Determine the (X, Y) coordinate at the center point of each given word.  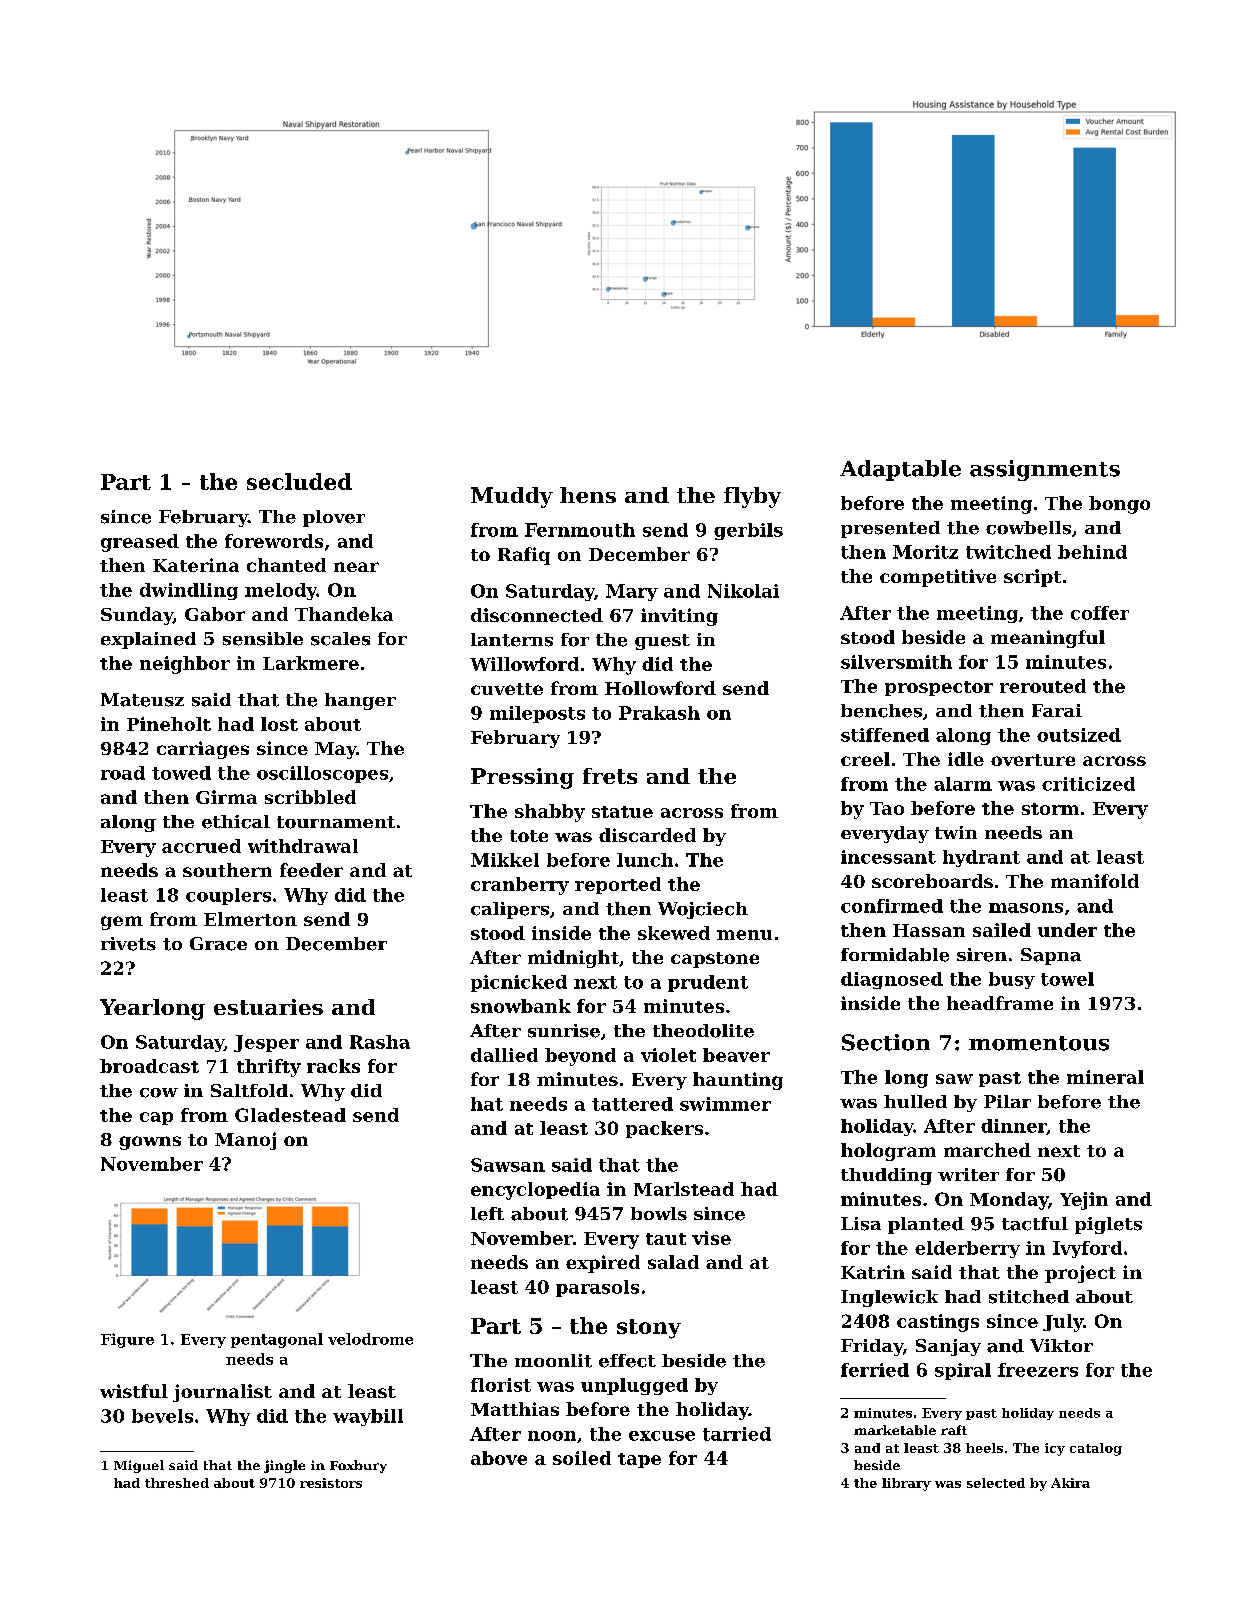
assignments (1045, 470)
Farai (1057, 710)
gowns (150, 1143)
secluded (299, 481)
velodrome (370, 1339)
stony (649, 1329)
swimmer (725, 1104)
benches (881, 711)
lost (279, 724)
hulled (915, 1101)
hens (588, 495)
